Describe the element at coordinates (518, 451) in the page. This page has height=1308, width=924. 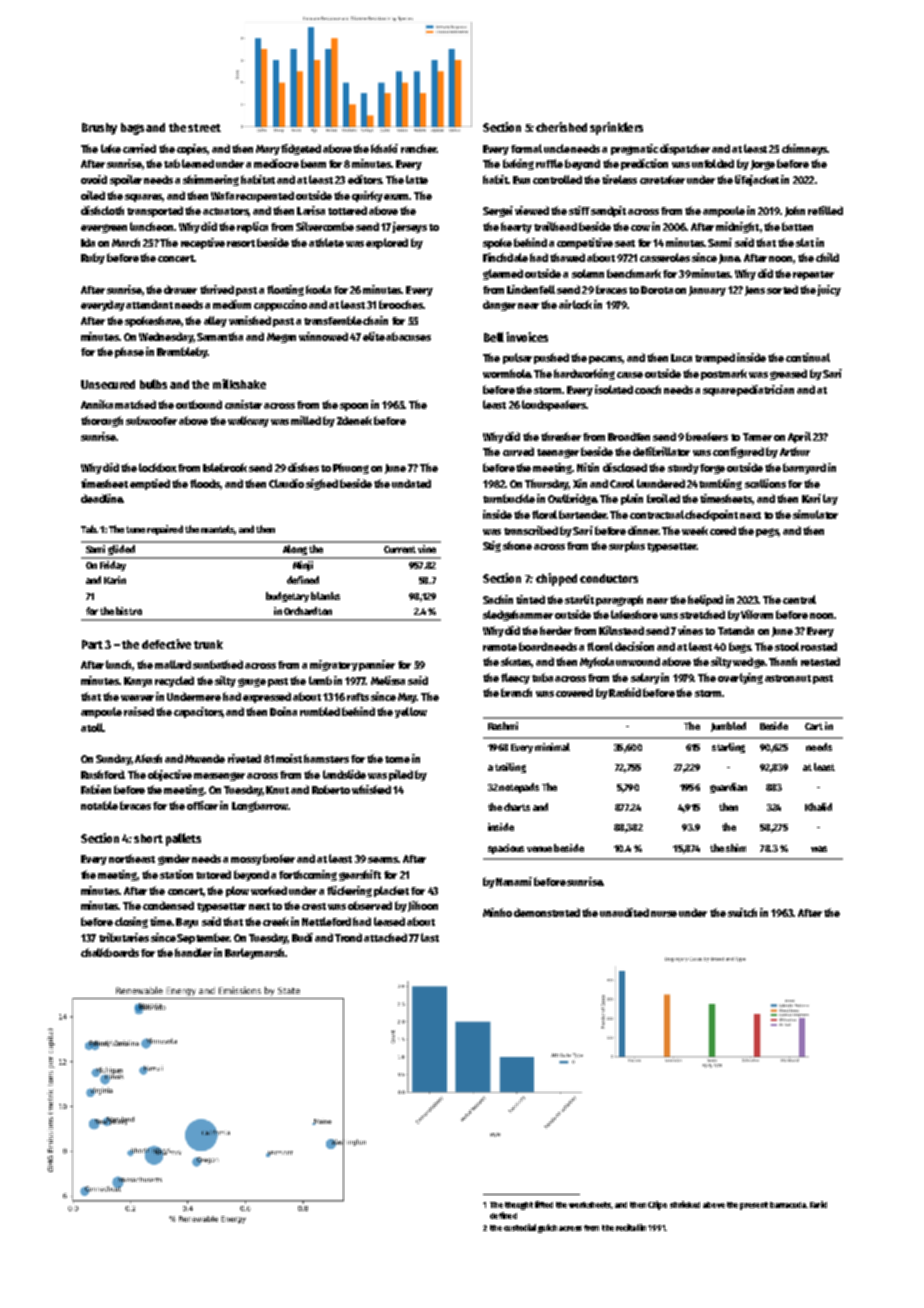
I see `curved` at that location.
